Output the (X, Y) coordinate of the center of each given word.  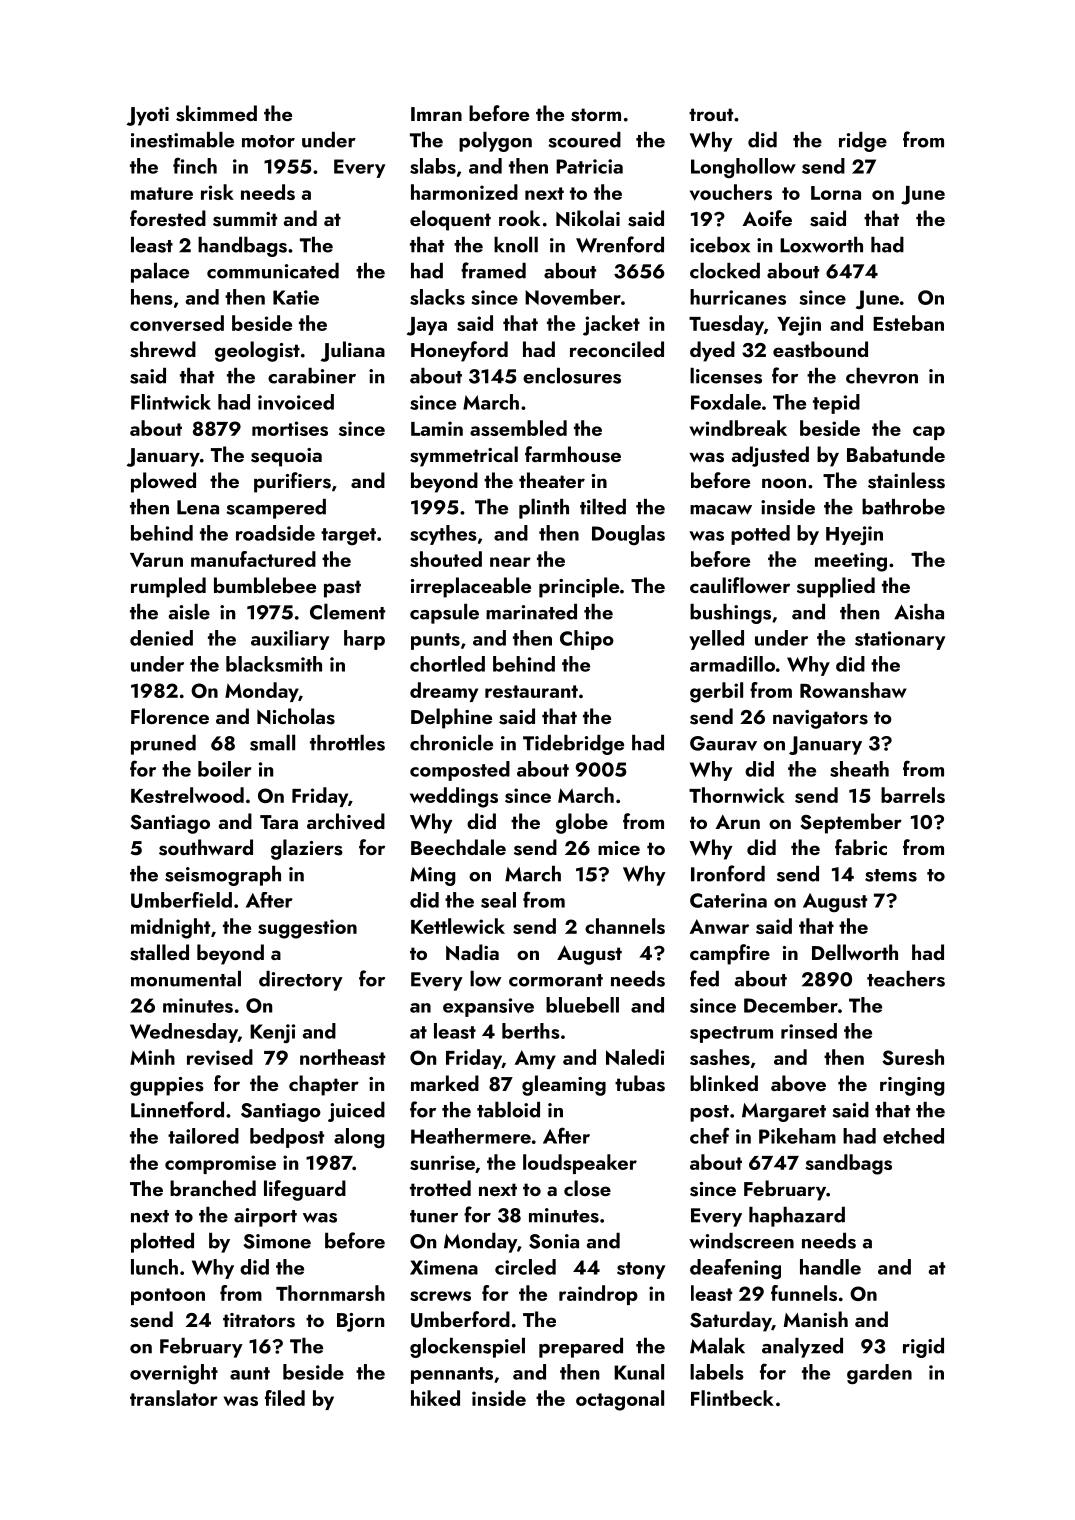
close (587, 1188)
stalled (159, 952)
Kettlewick (458, 926)
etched (913, 1136)
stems (891, 875)
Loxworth (821, 245)
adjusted (770, 456)
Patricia (589, 166)
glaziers (307, 849)
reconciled (617, 349)
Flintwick (171, 402)
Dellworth (855, 952)
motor (268, 141)
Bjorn (360, 1322)
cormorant (556, 980)
